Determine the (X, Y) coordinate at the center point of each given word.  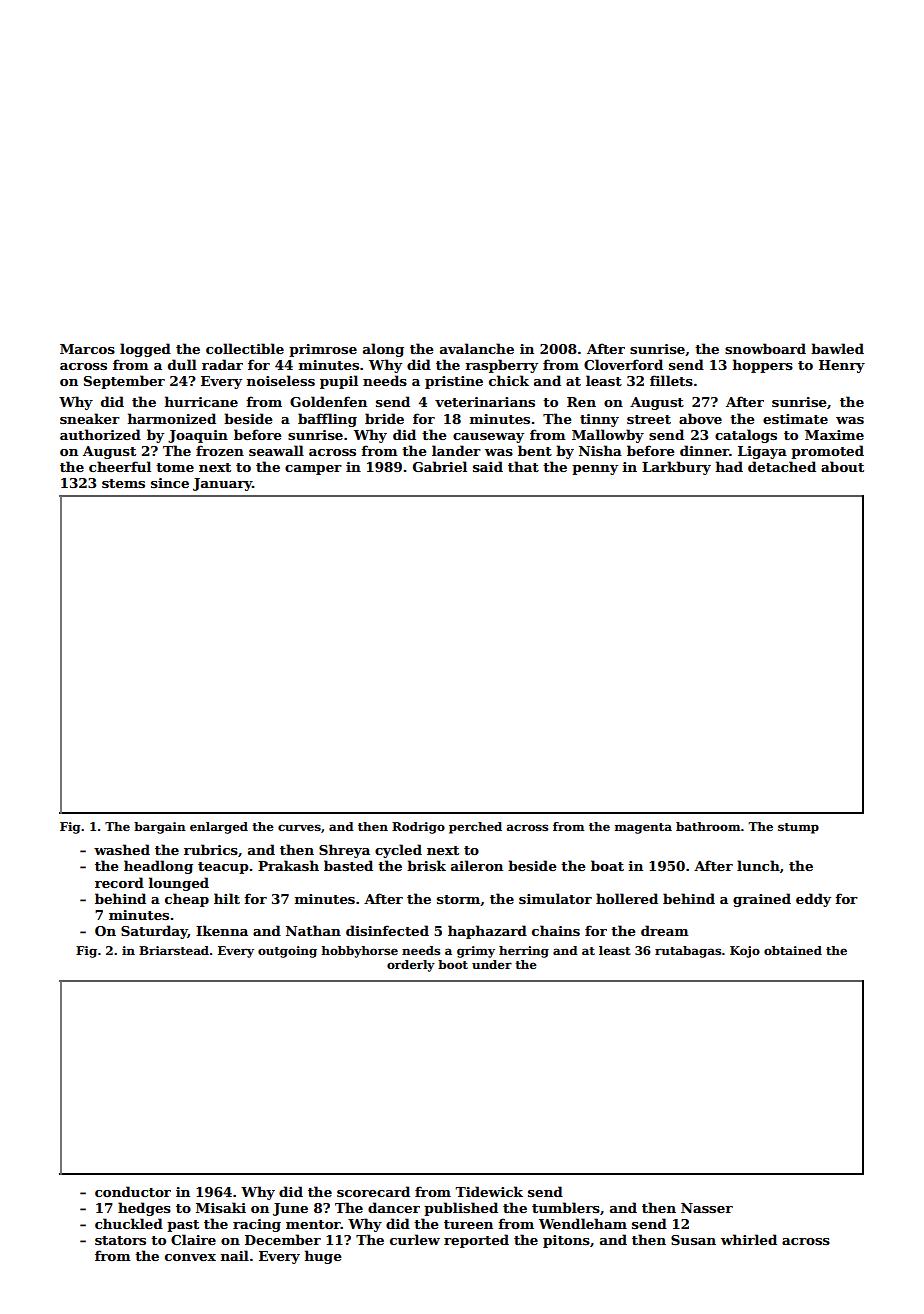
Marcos (87, 349)
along (383, 350)
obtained (793, 950)
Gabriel (440, 466)
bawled (837, 348)
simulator (555, 898)
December (283, 1239)
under (492, 964)
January (222, 484)
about (842, 466)
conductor (133, 1191)
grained (762, 900)
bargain (160, 828)
